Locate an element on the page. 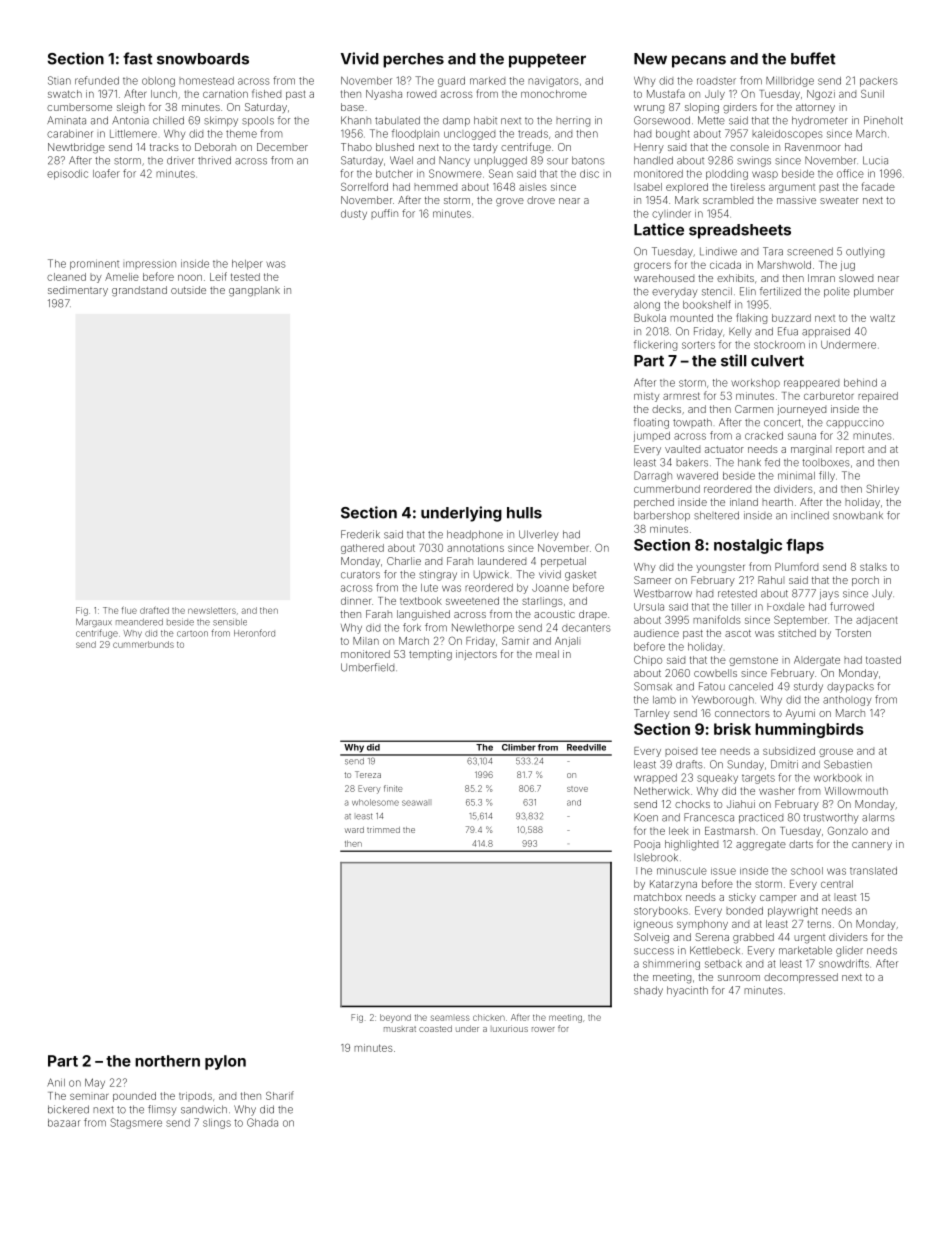  Elin is located at coordinates (748, 291).
